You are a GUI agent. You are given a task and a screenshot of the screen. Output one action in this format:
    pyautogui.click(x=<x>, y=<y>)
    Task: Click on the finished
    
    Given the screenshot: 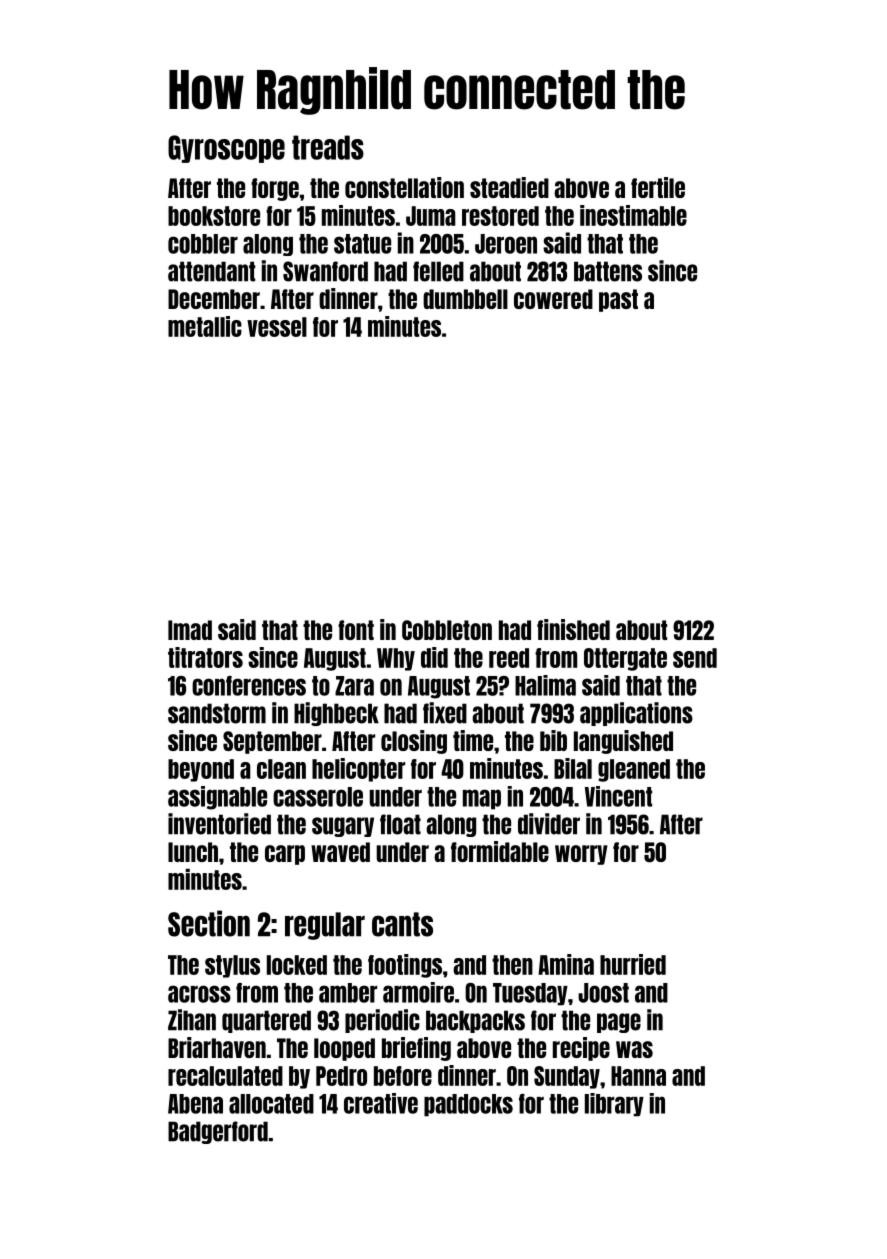 What is the action you would take?
    pyautogui.click(x=573, y=629)
